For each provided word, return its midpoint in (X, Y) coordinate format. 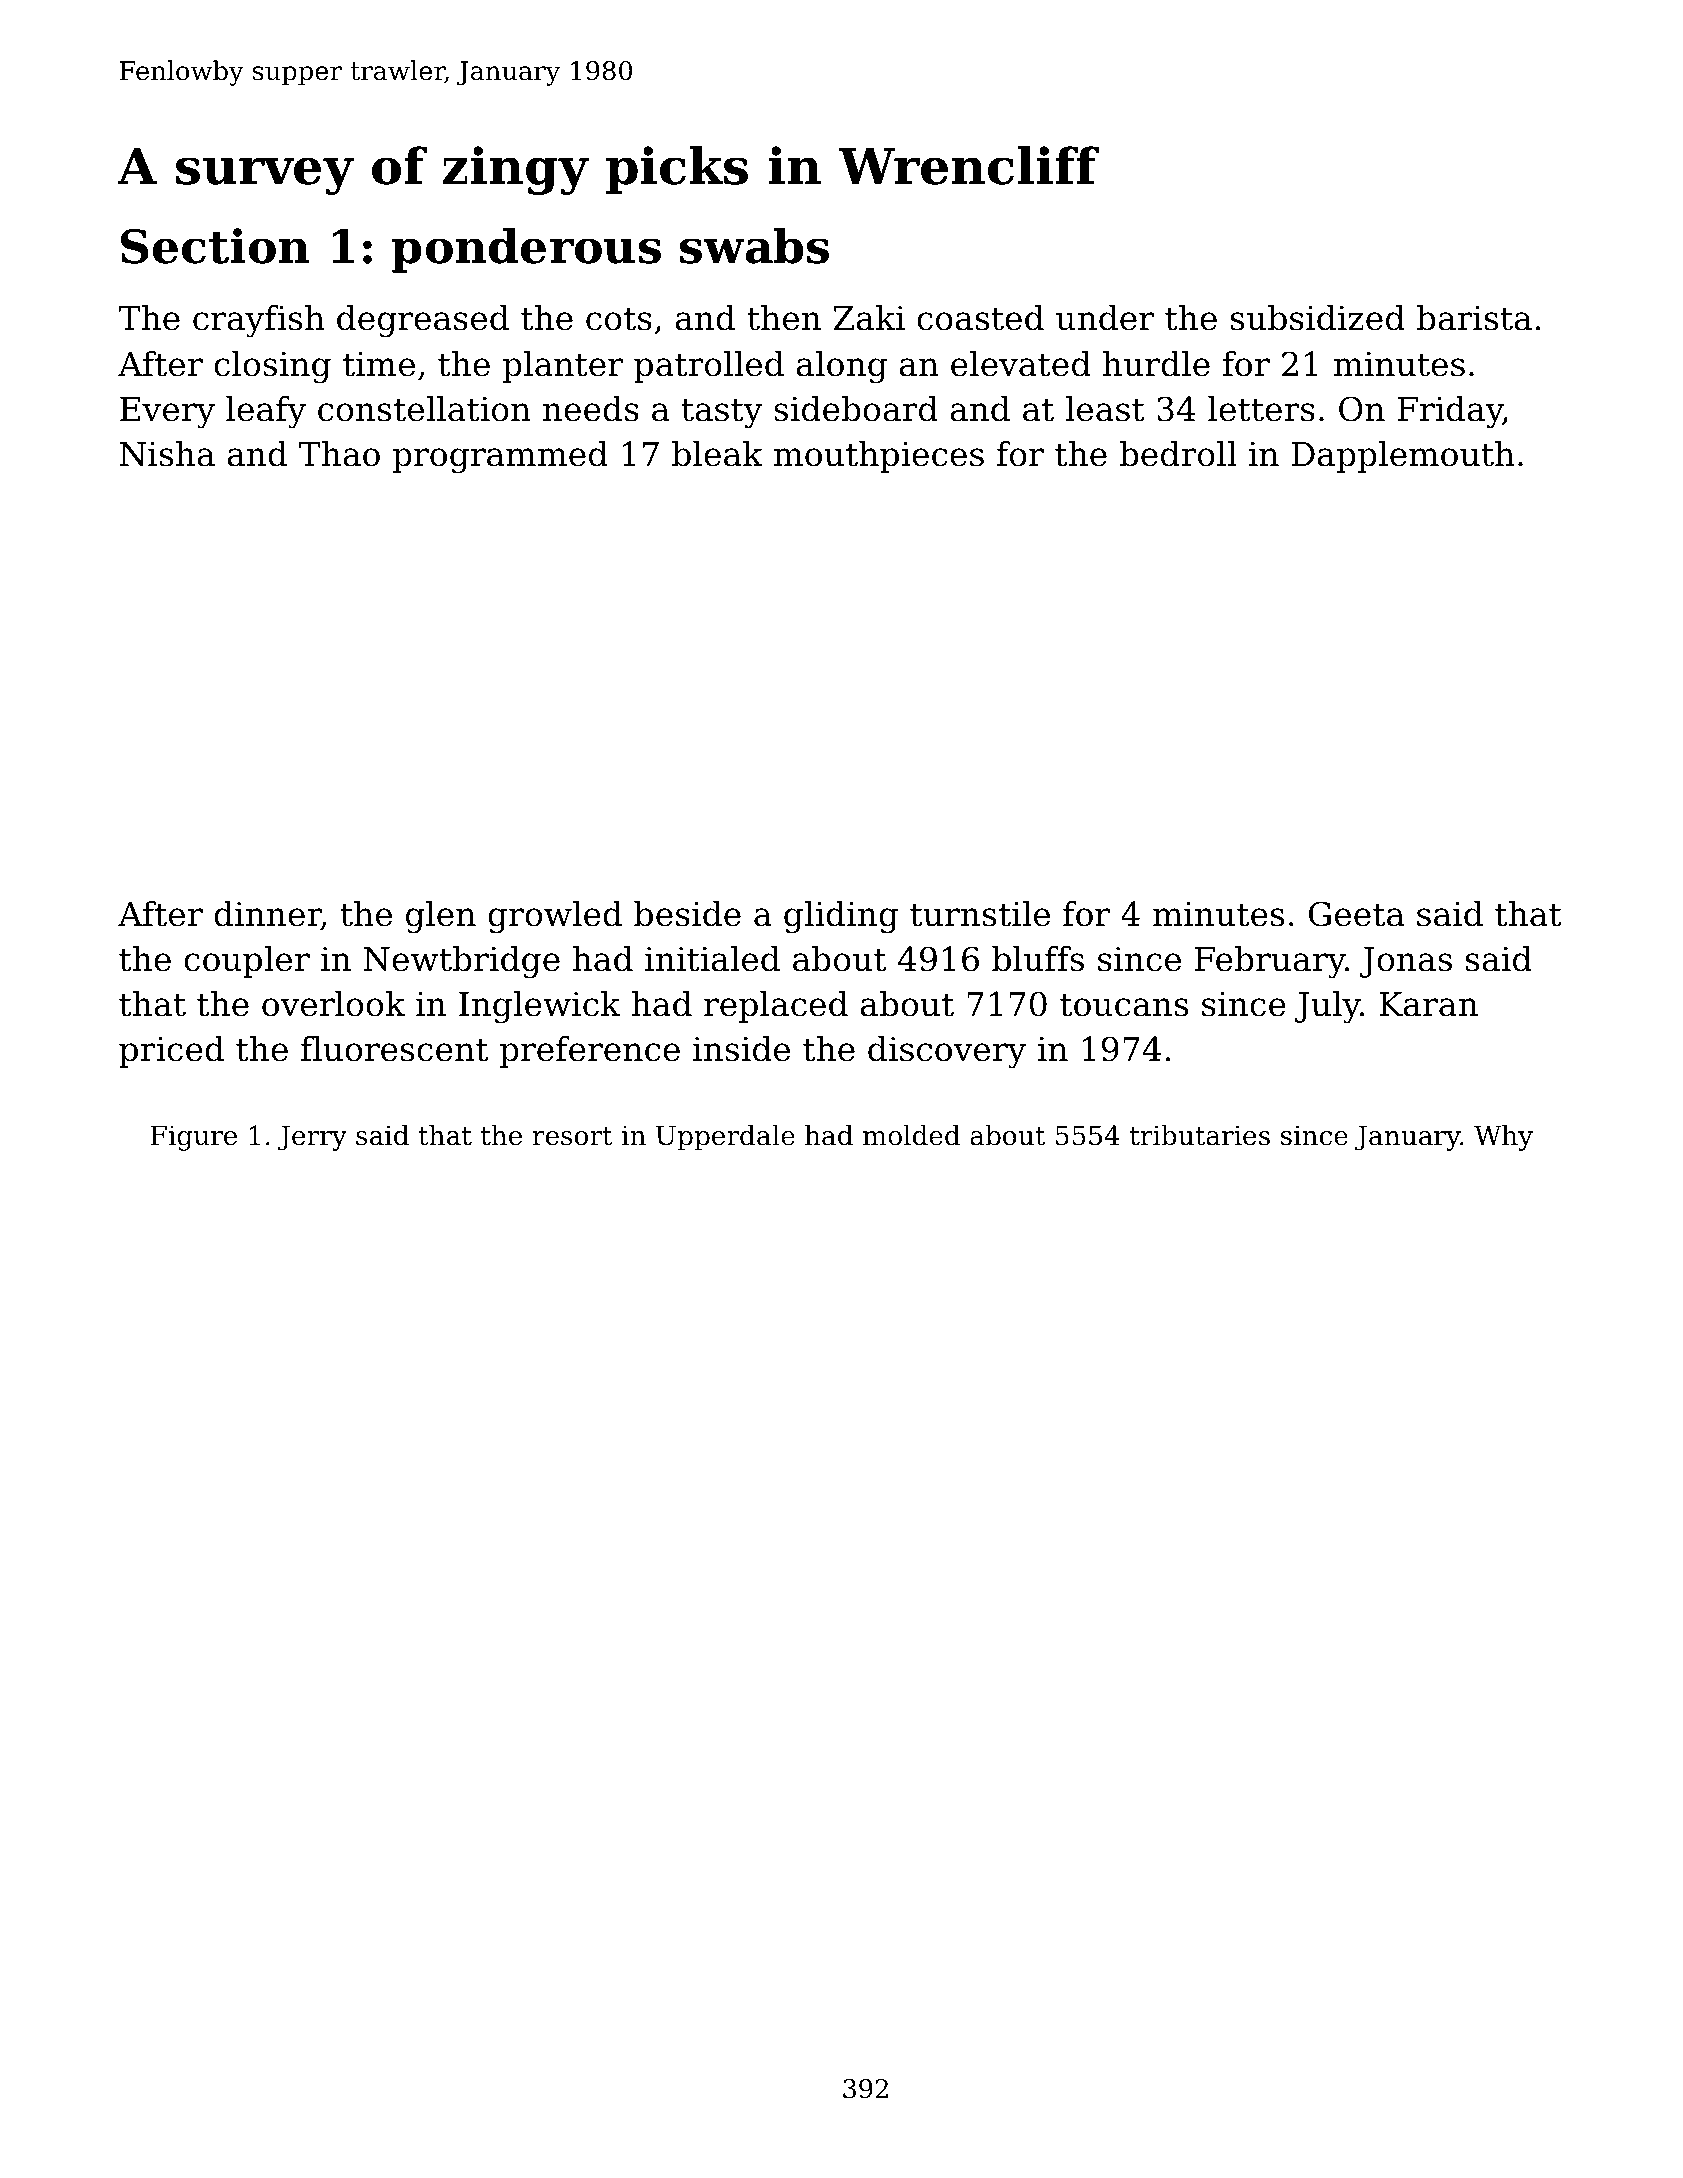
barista (1474, 318)
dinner (267, 915)
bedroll (1178, 454)
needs (591, 409)
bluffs (1038, 959)
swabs (754, 246)
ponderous (526, 250)
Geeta (1356, 914)
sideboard (856, 409)
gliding (841, 917)
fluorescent (394, 1049)
